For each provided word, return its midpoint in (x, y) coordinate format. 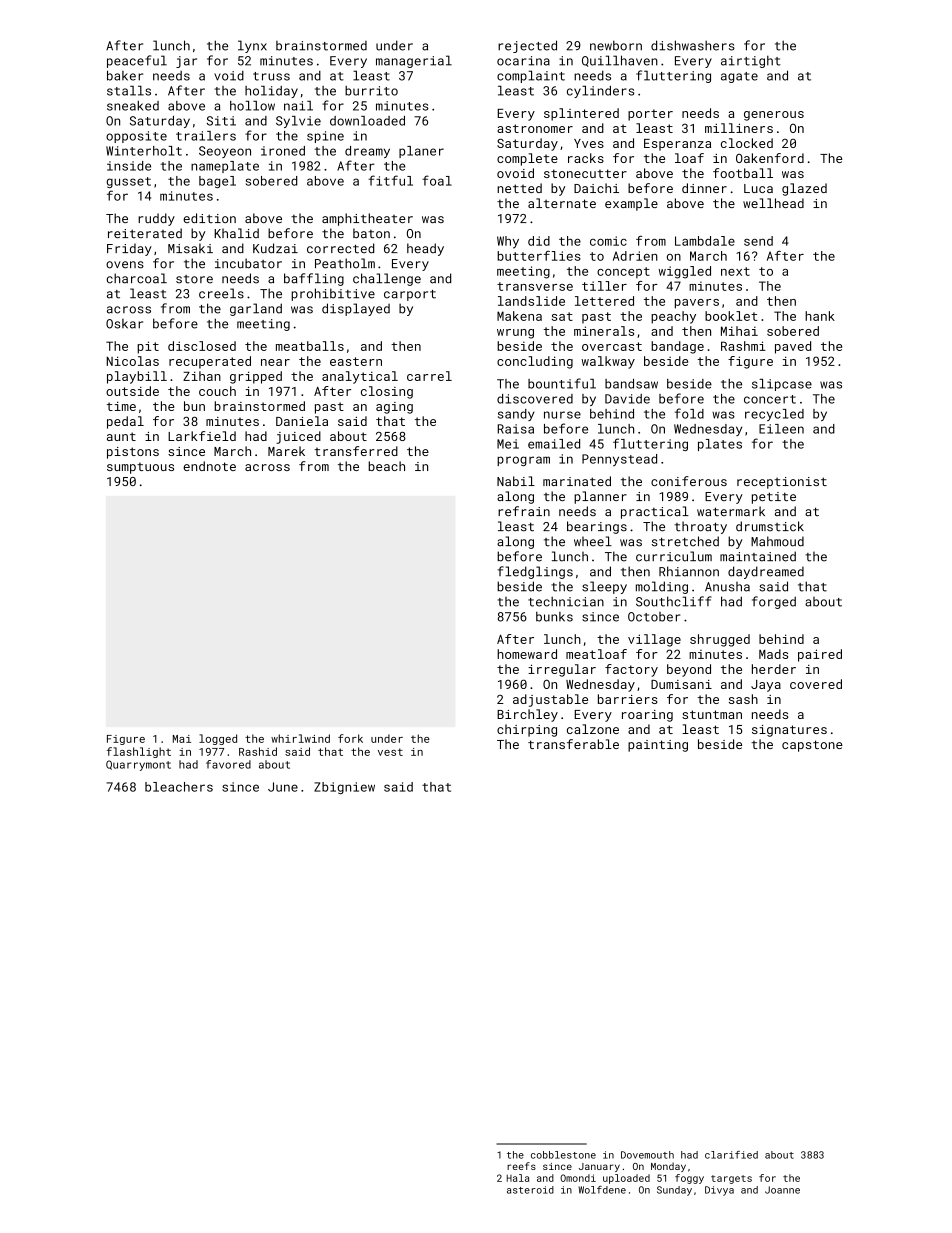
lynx (252, 46)
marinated (577, 481)
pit (148, 347)
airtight (751, 62)
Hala (518, 1178)
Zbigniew (344, 788)
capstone (812, 746)
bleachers (179, 787)
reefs (521, 1166)
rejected (527, 46)
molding (662, 587)
